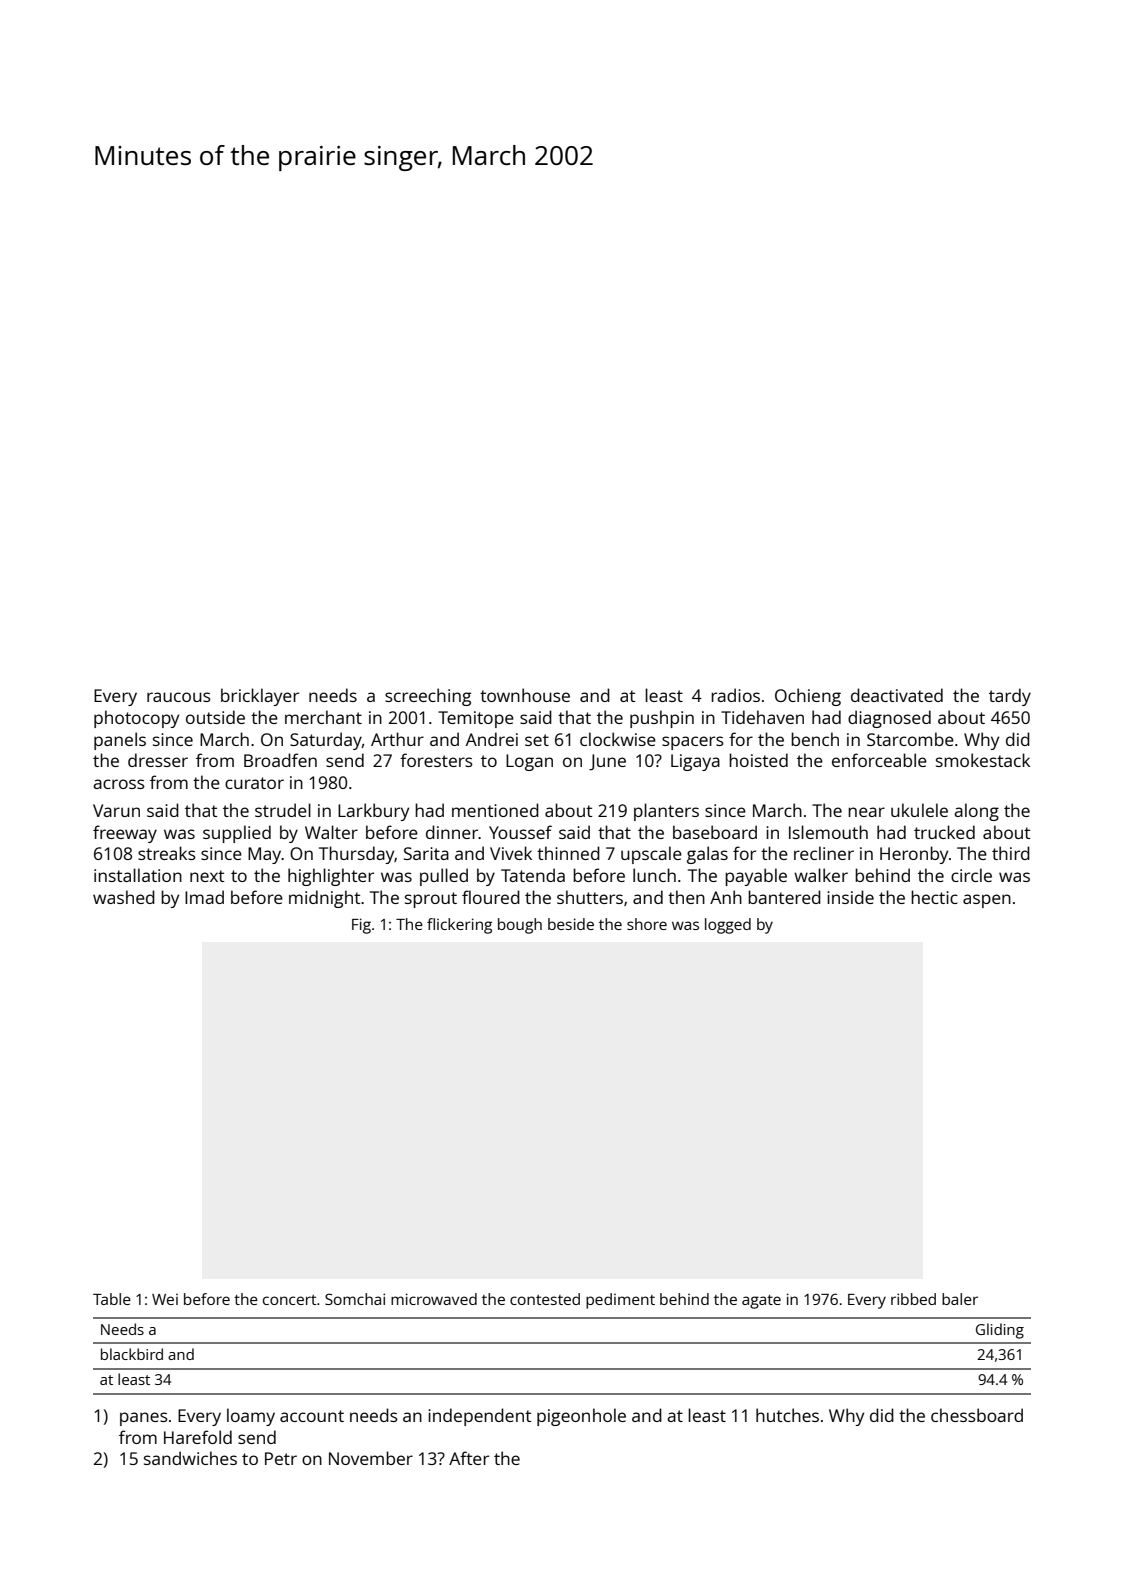 This screenshot has width=1124, height=1589. Describe the element at coordinates (204, 897) in the screenshot. I see `Imad` at that location.
